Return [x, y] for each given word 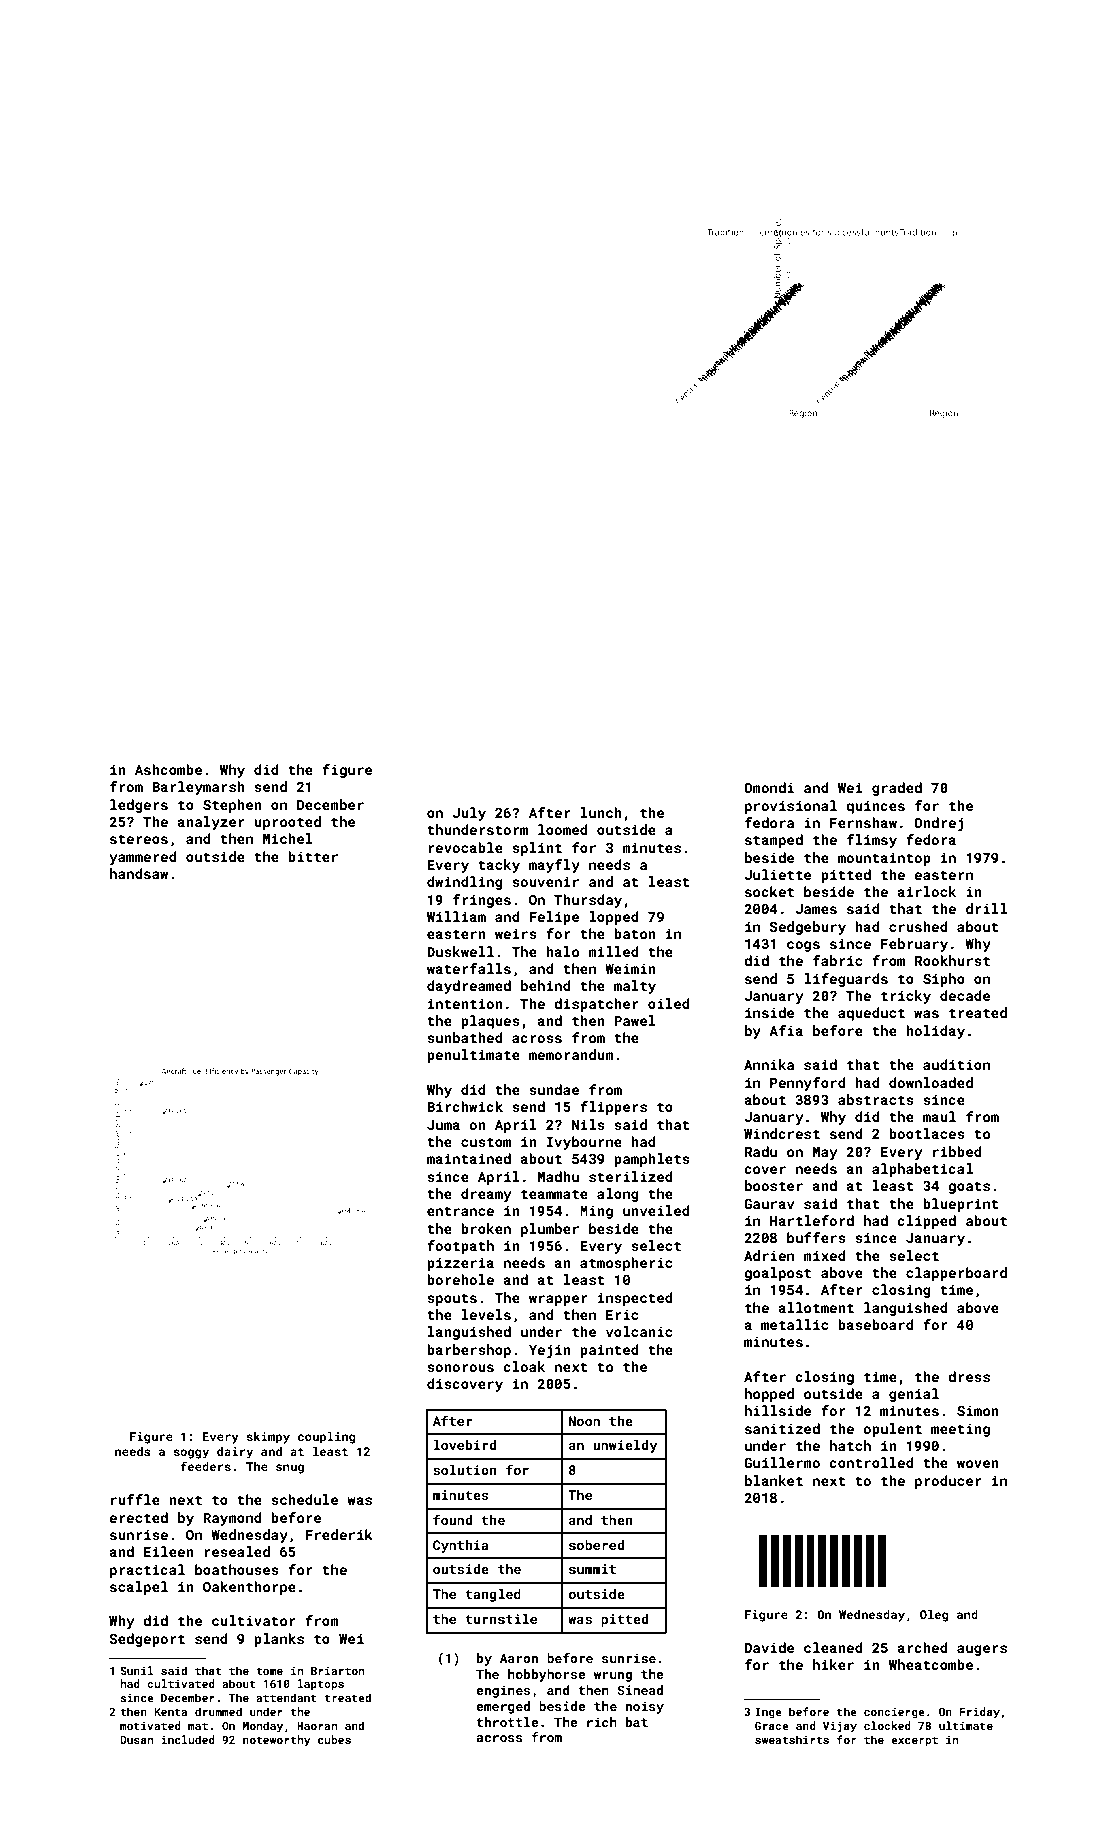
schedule [304, 1499]
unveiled [656, 1210]
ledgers [139, 806]
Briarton [337, 1670]
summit [592, 1569]
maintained [469, 1158]
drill [986, 908]
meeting [960, 1430]
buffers [816, 1237]
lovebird [465, 1445]
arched [922, 1647]
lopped [613, 918]
